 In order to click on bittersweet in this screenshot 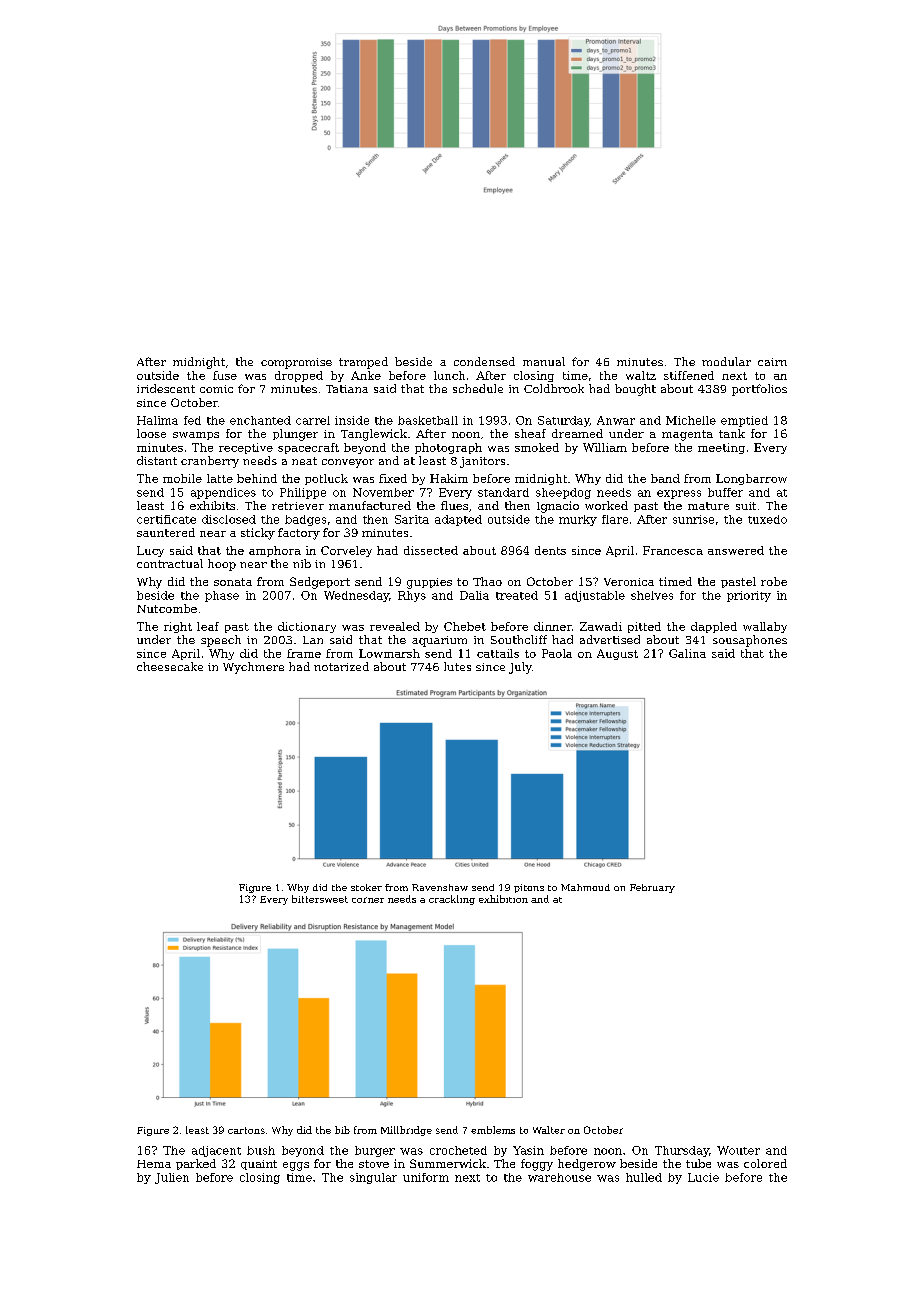, I will do `click(320, 899)`.
